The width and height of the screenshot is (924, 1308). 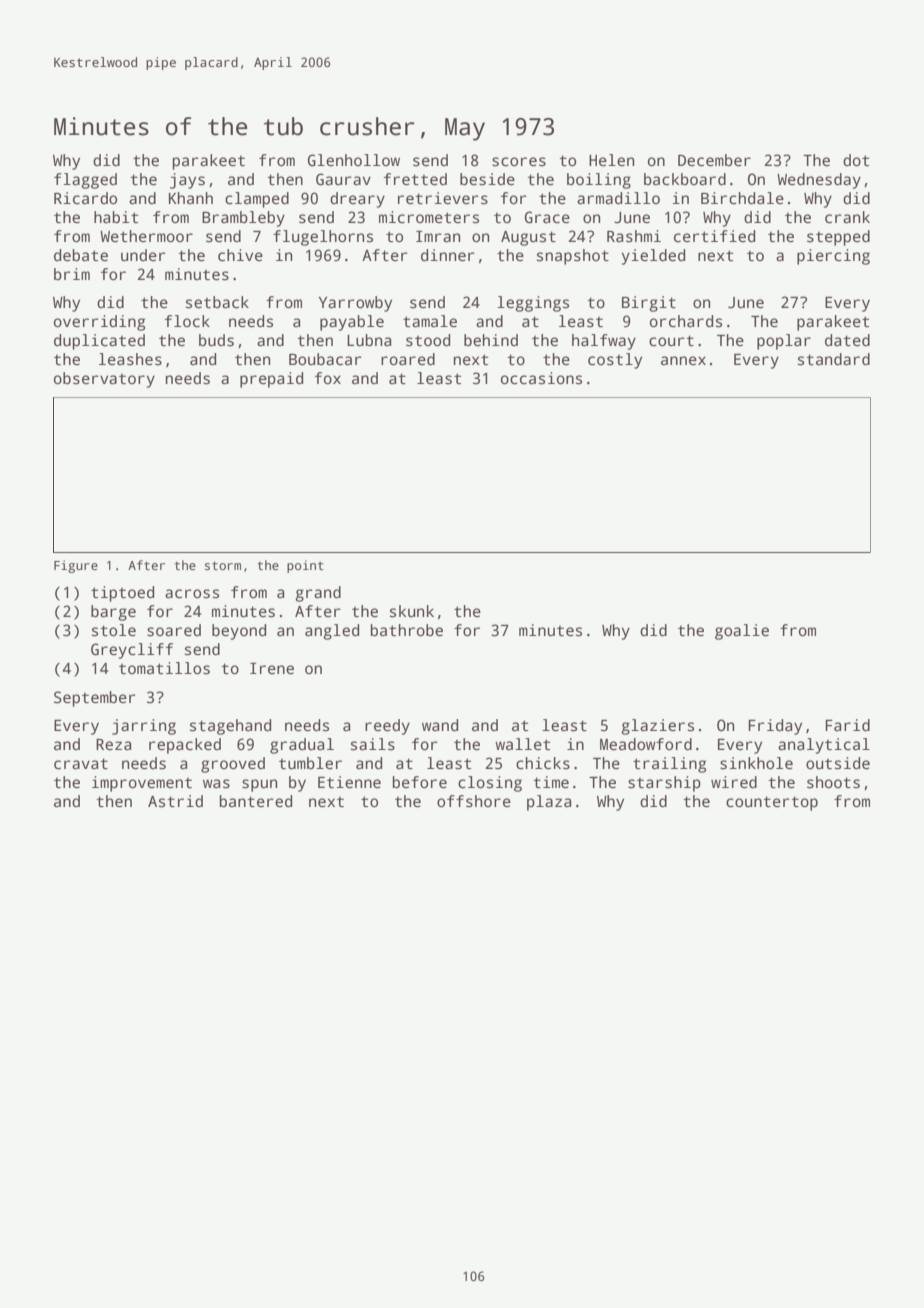 I want to click on Astrid, so click(x=175, y=801).
